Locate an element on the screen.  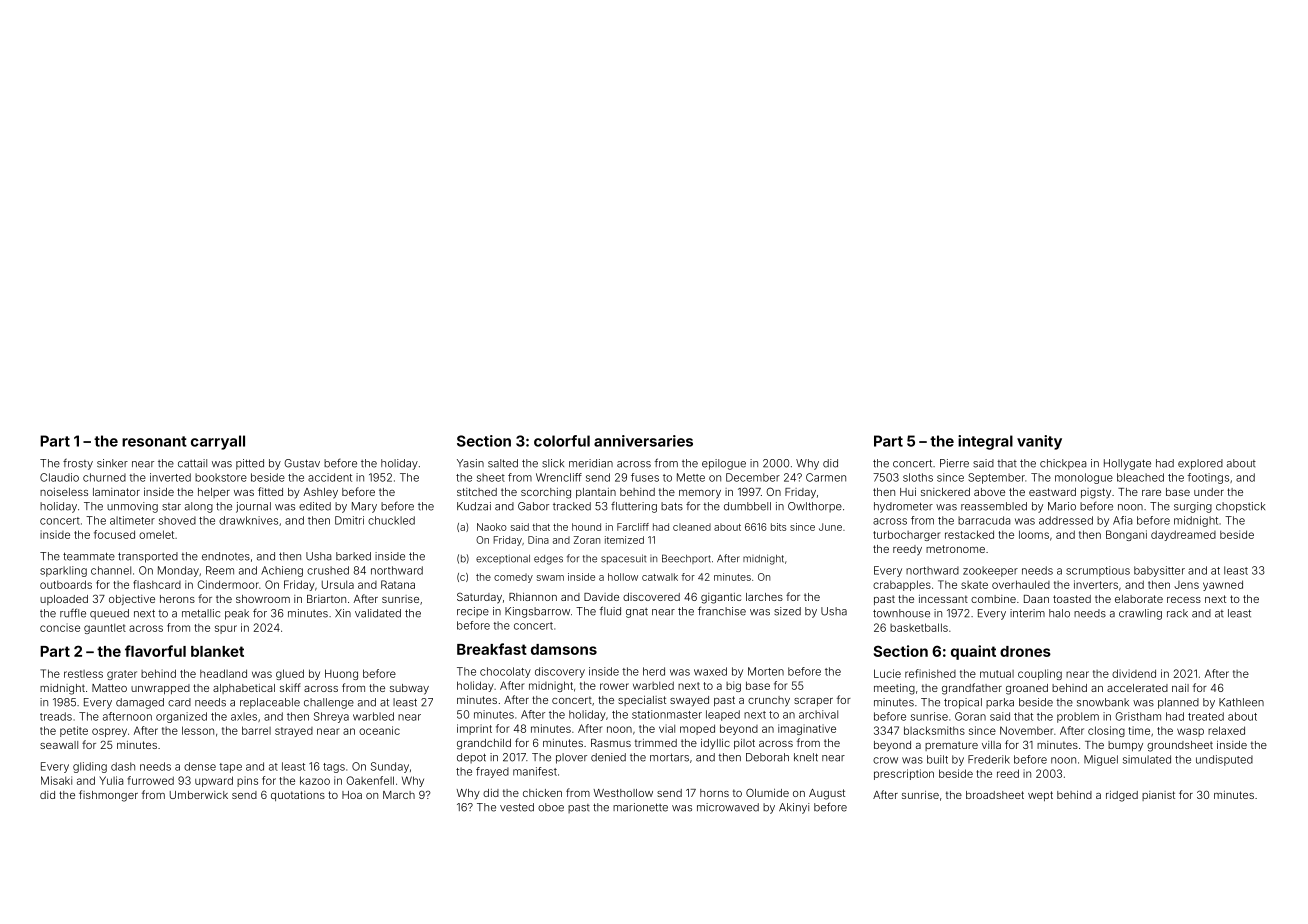
grandfather is located at coordinates (972, 689).
